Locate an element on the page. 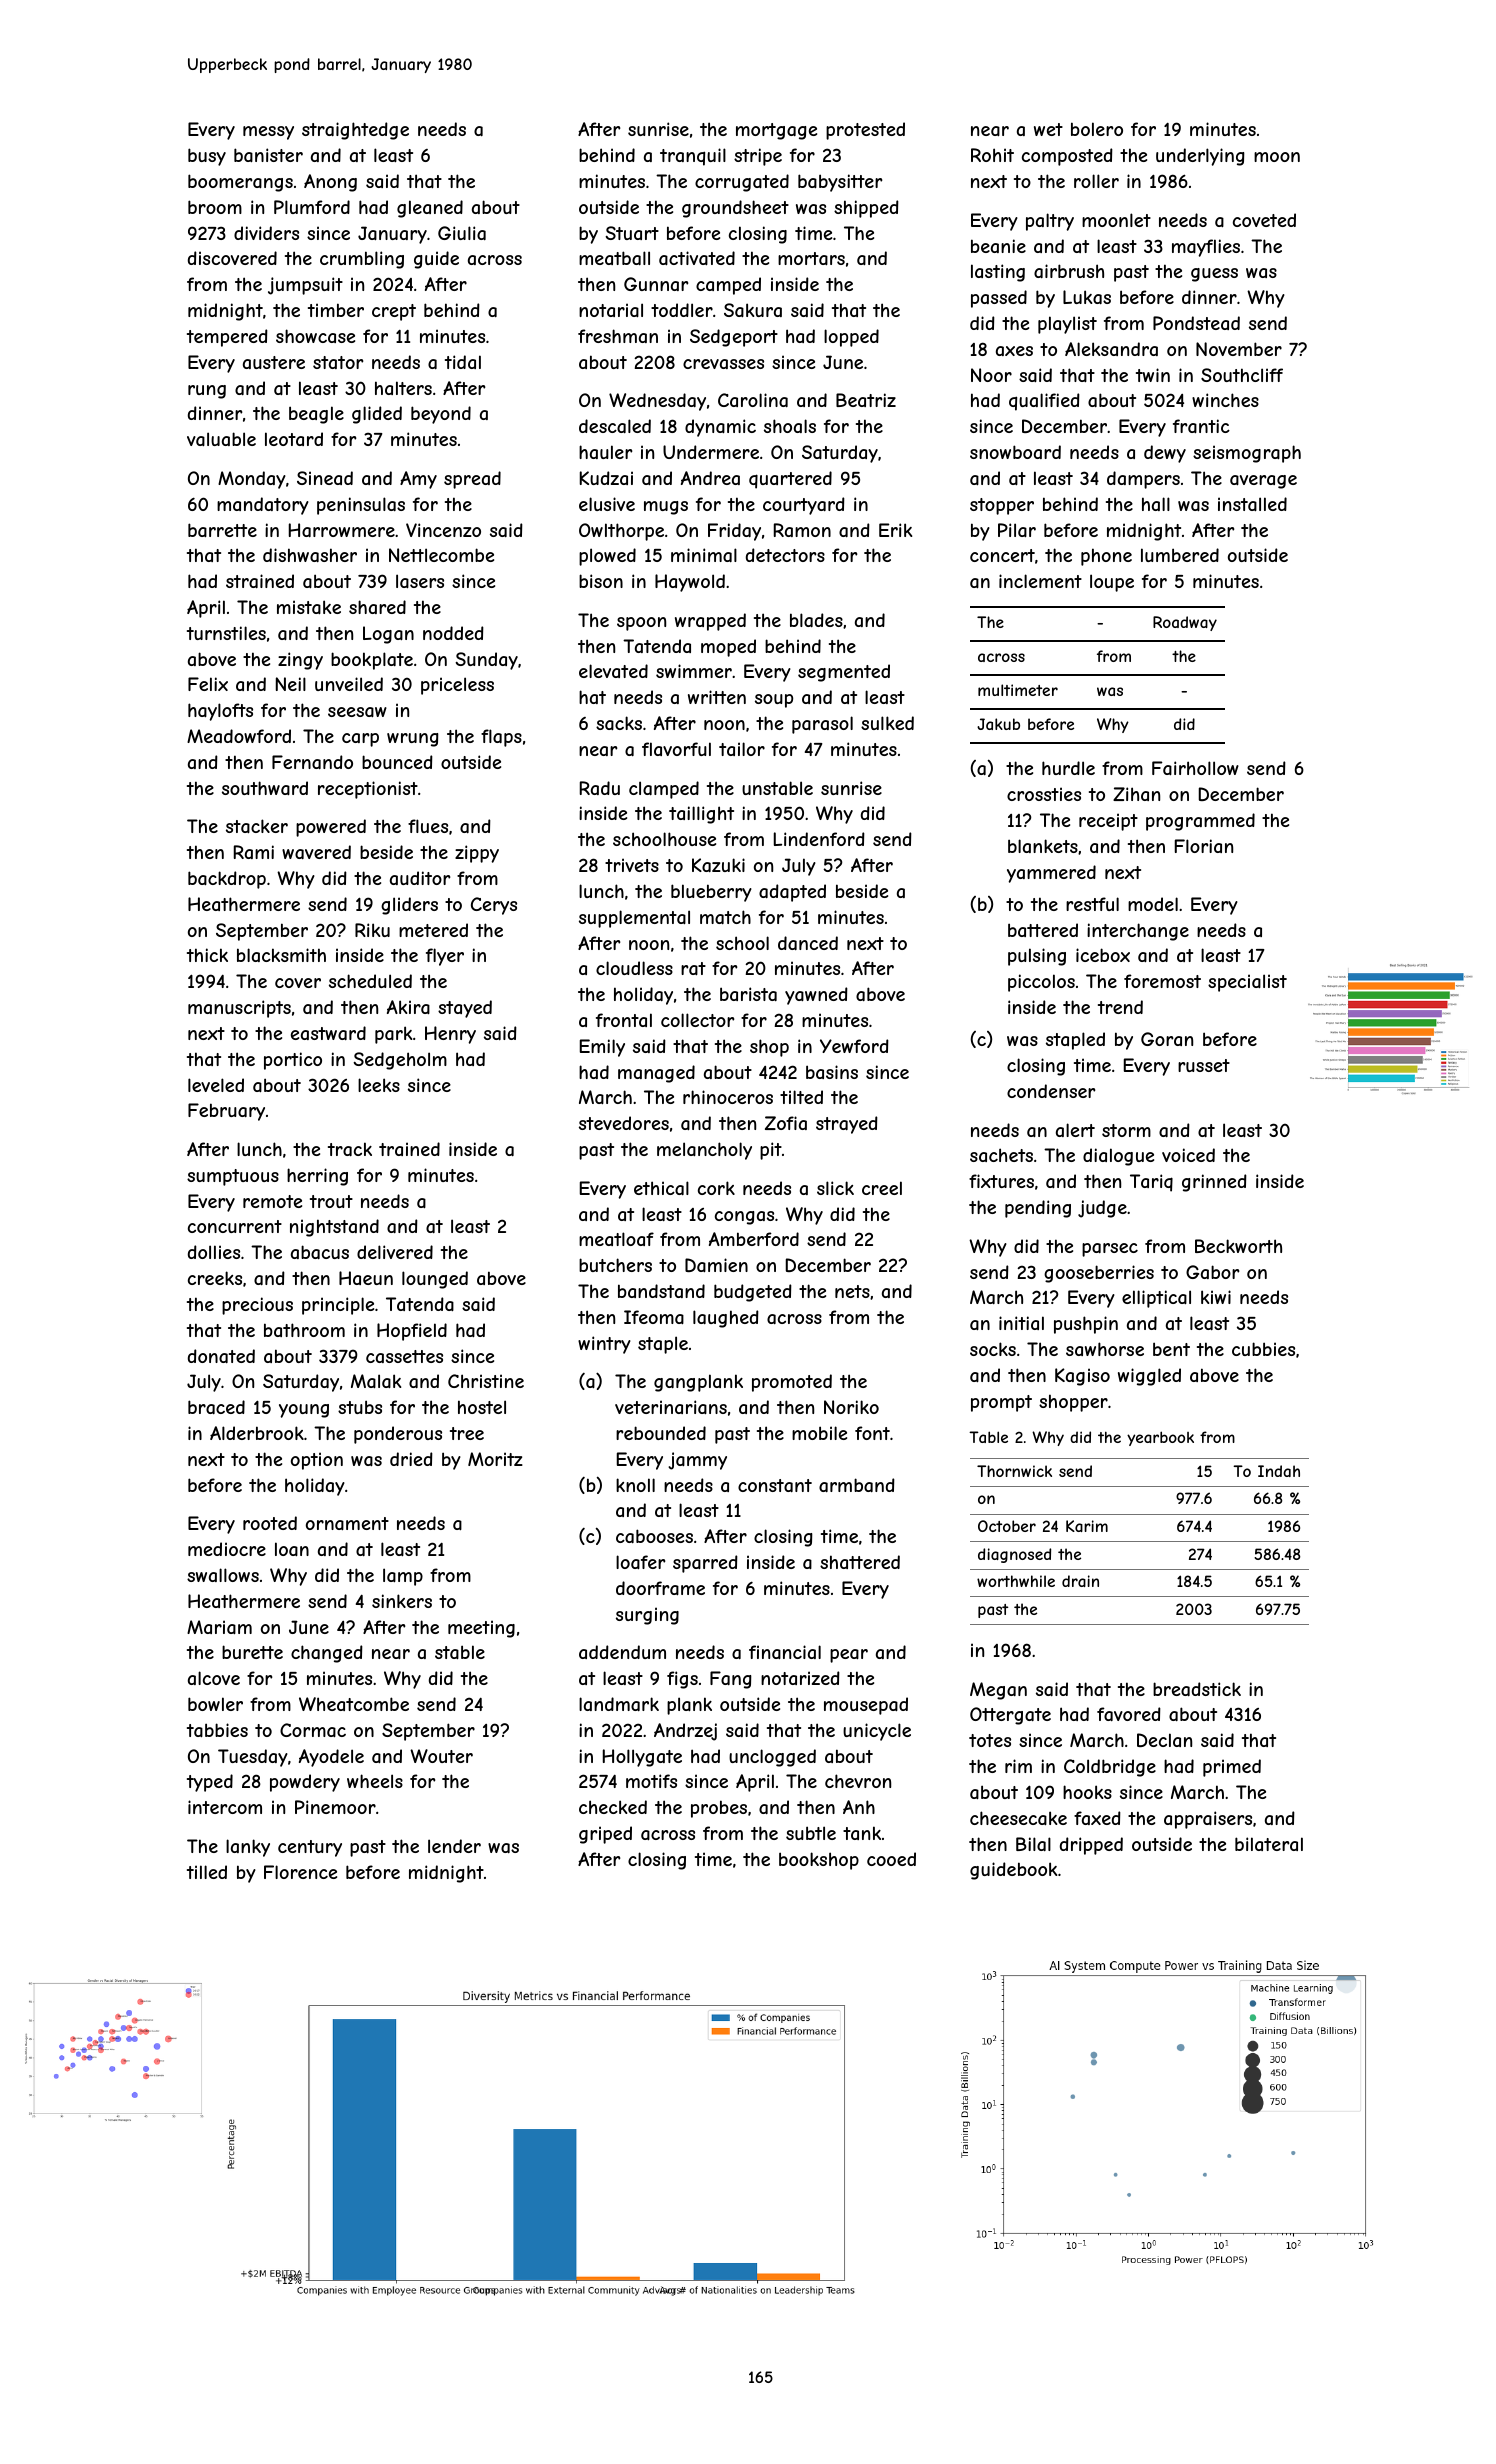  notarized is located at coordinates (800, 1678).
